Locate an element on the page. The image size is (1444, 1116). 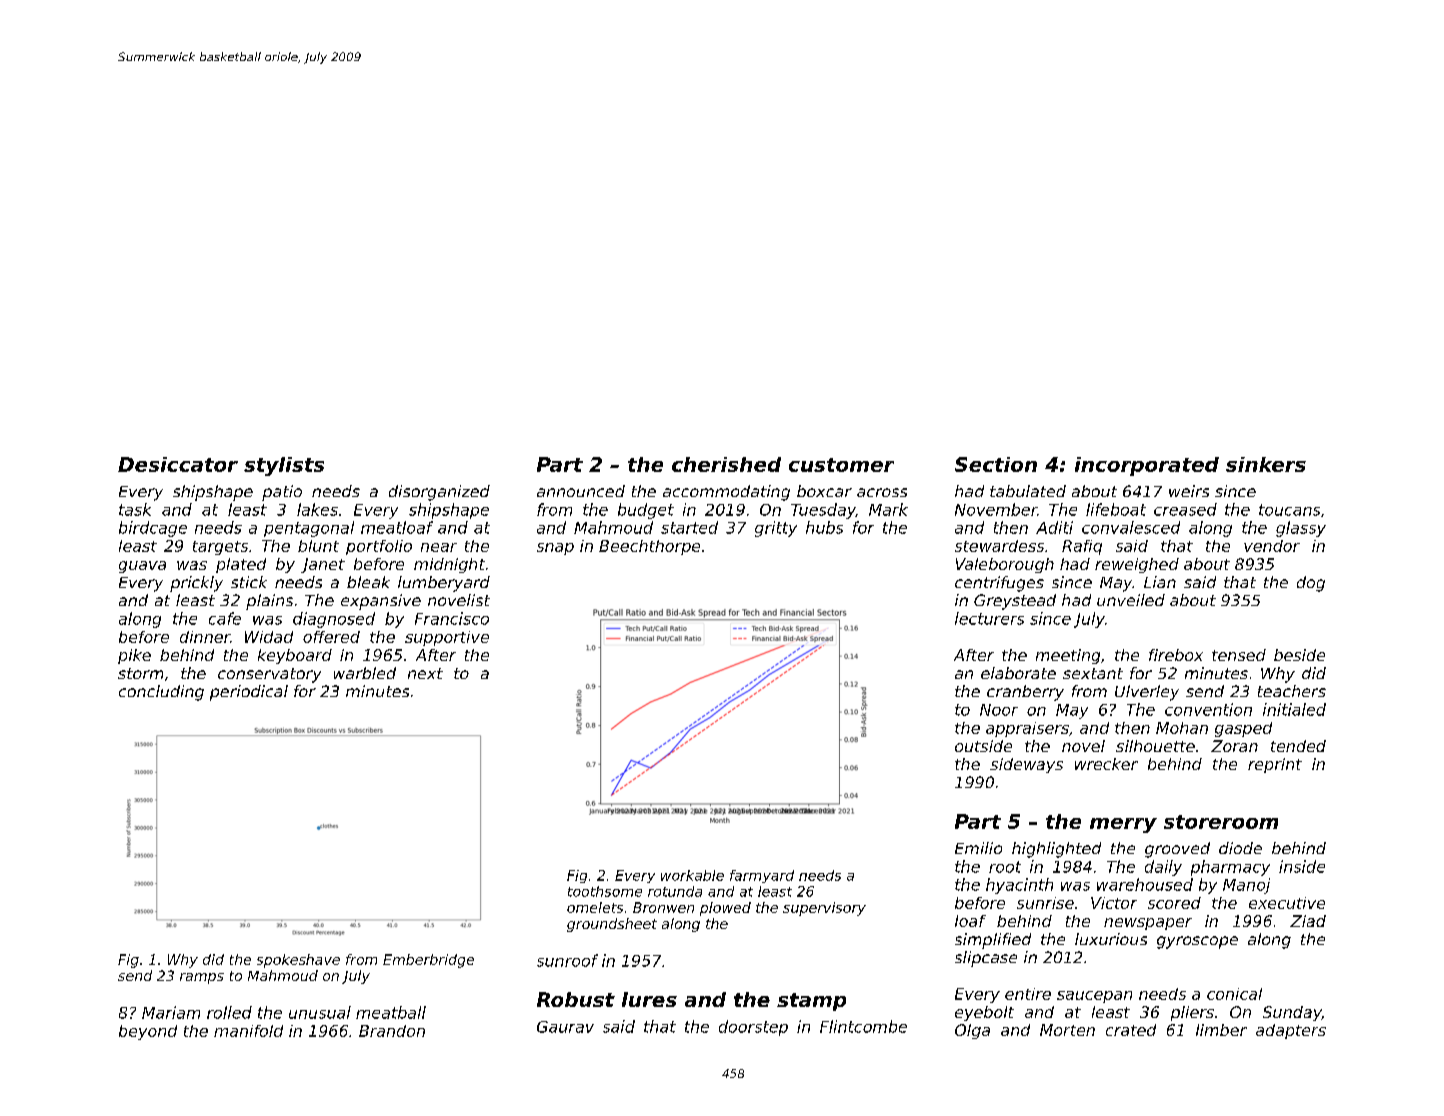
stylists is located at coordinates (284, 466).
